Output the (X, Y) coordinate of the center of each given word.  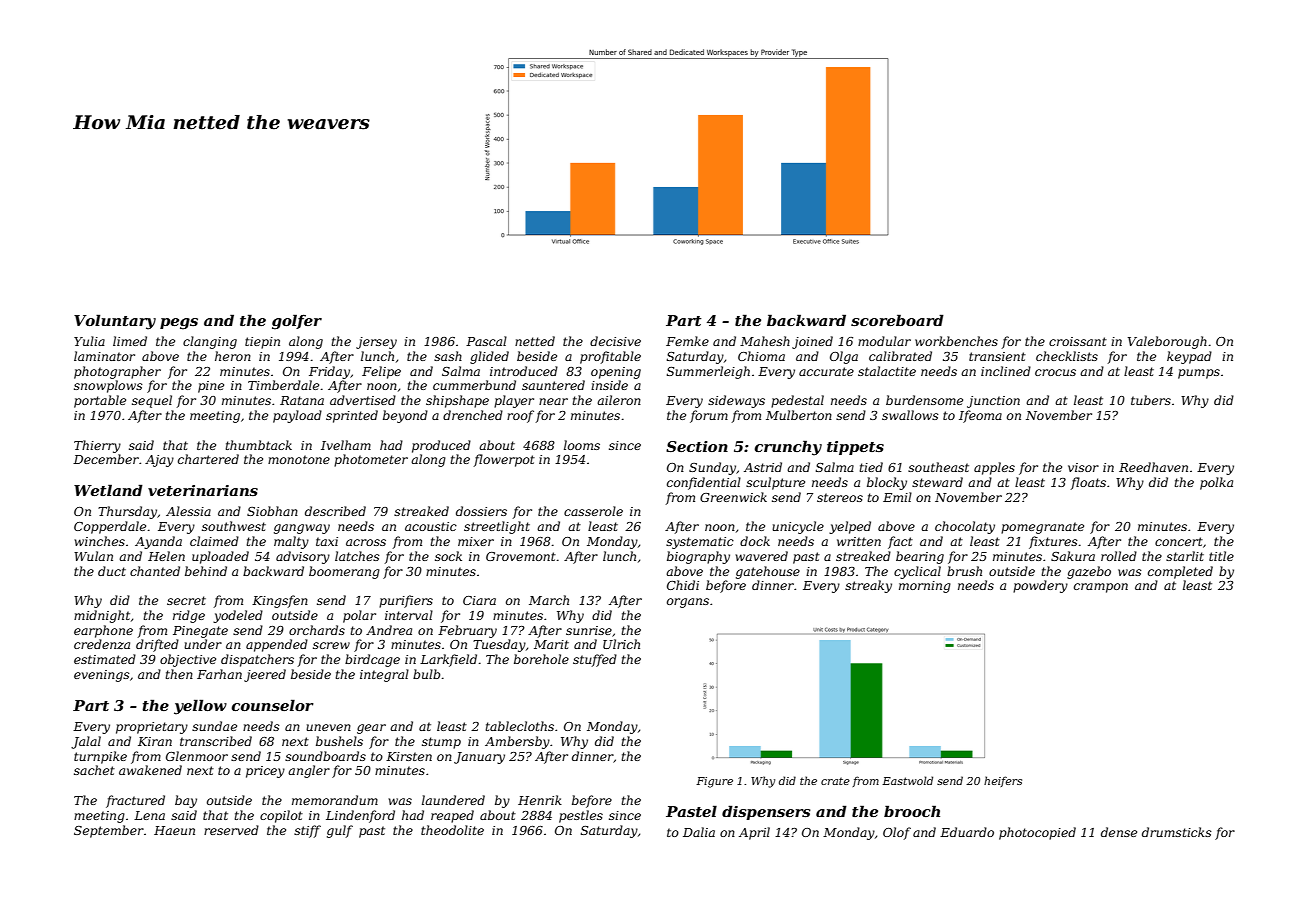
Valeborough (1167, 342)
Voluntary (115, 322)
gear (371, 729)
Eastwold (907, 780)
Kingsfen (280, 601)
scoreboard (897, 320)
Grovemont (521, 556)
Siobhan (272, 511)
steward (937, 482)
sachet (94, 770)
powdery (1040, 586)
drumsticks (1177, 832)
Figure (714, 782)
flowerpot (504, 460)
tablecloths (519, 726)
